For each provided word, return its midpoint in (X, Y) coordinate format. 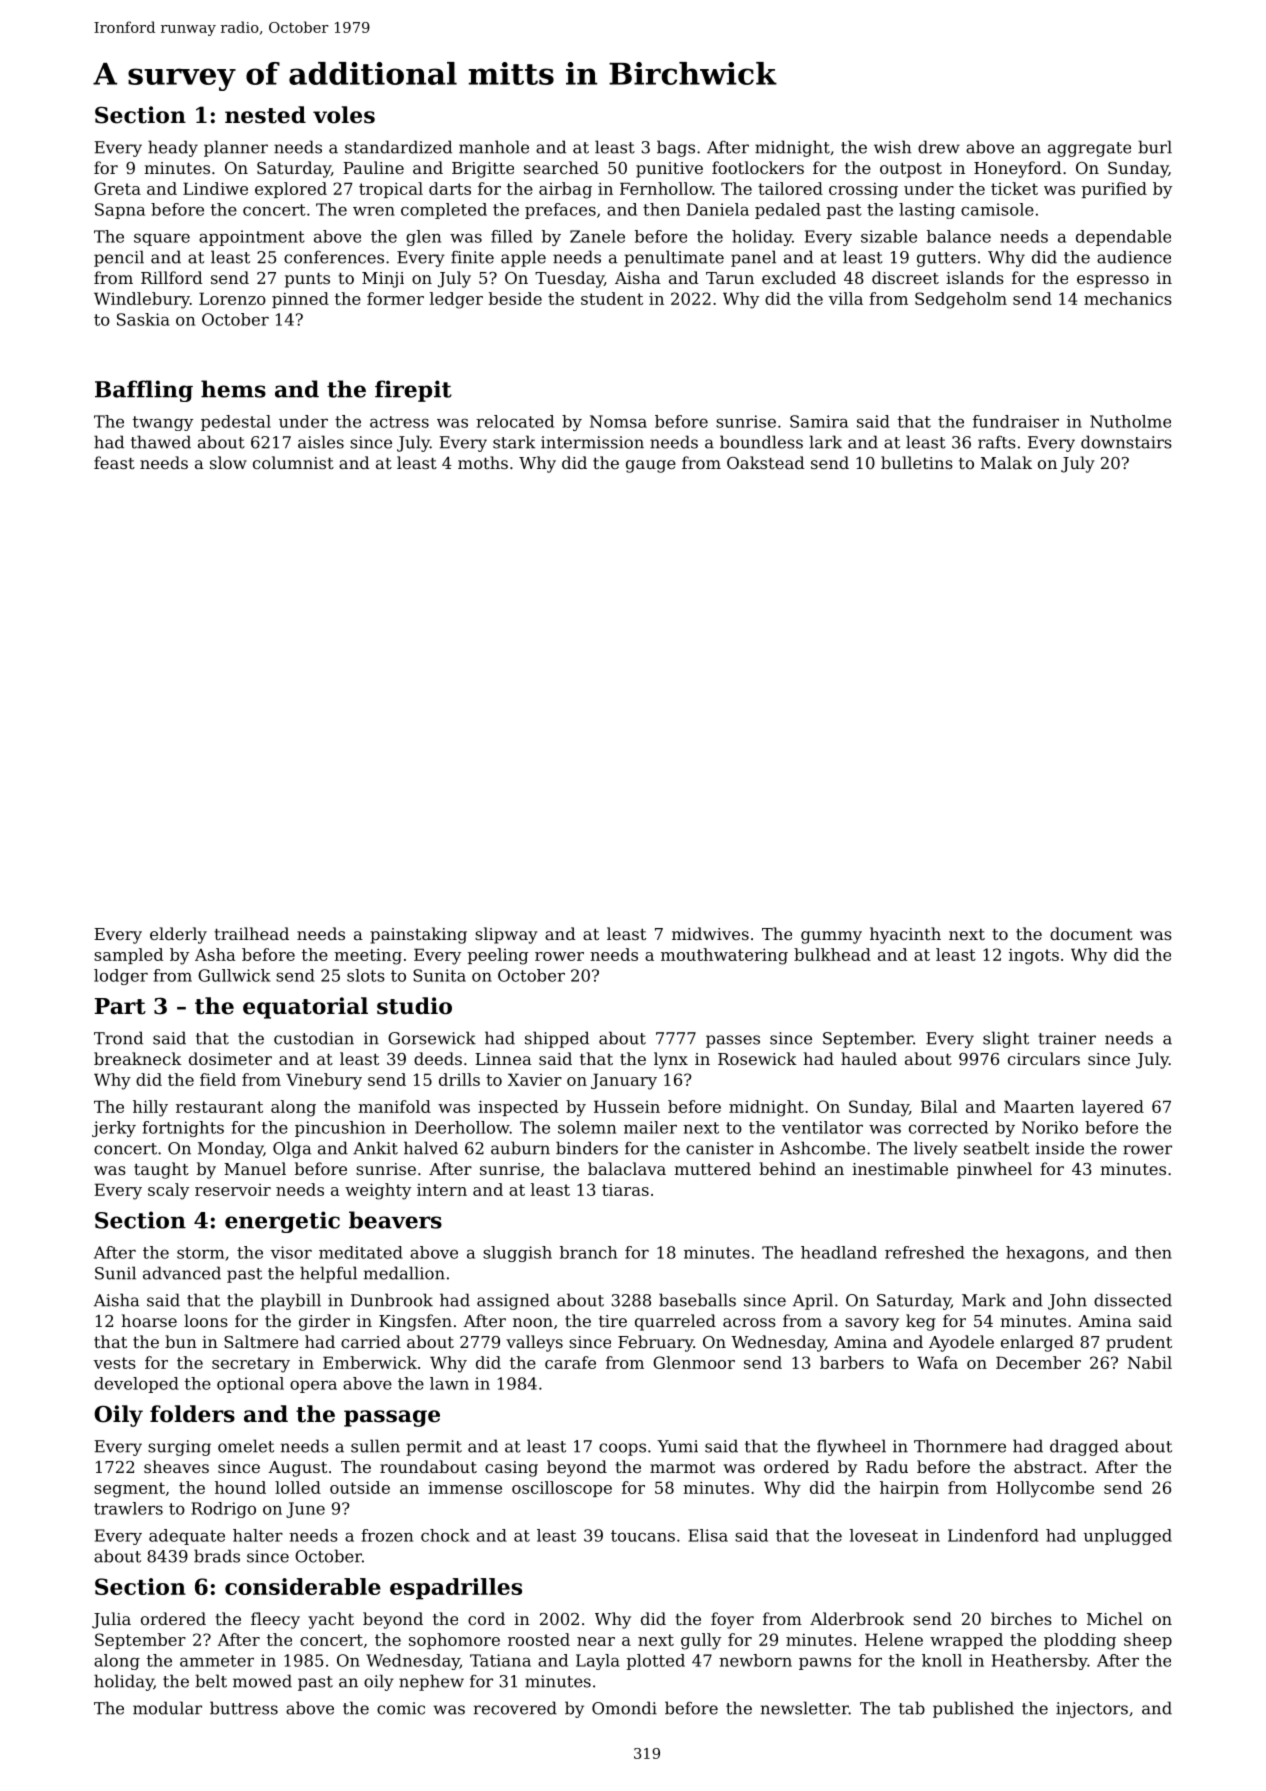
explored (291, 190)
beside (515, 298)
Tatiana (500, 1660)
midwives (710, 933)
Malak (1006, 462)
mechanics (1128, 298)
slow (228, 462)
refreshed (925, 1252)
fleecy (275, 1620)
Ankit (375, 1148)
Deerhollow (462, 1127)
